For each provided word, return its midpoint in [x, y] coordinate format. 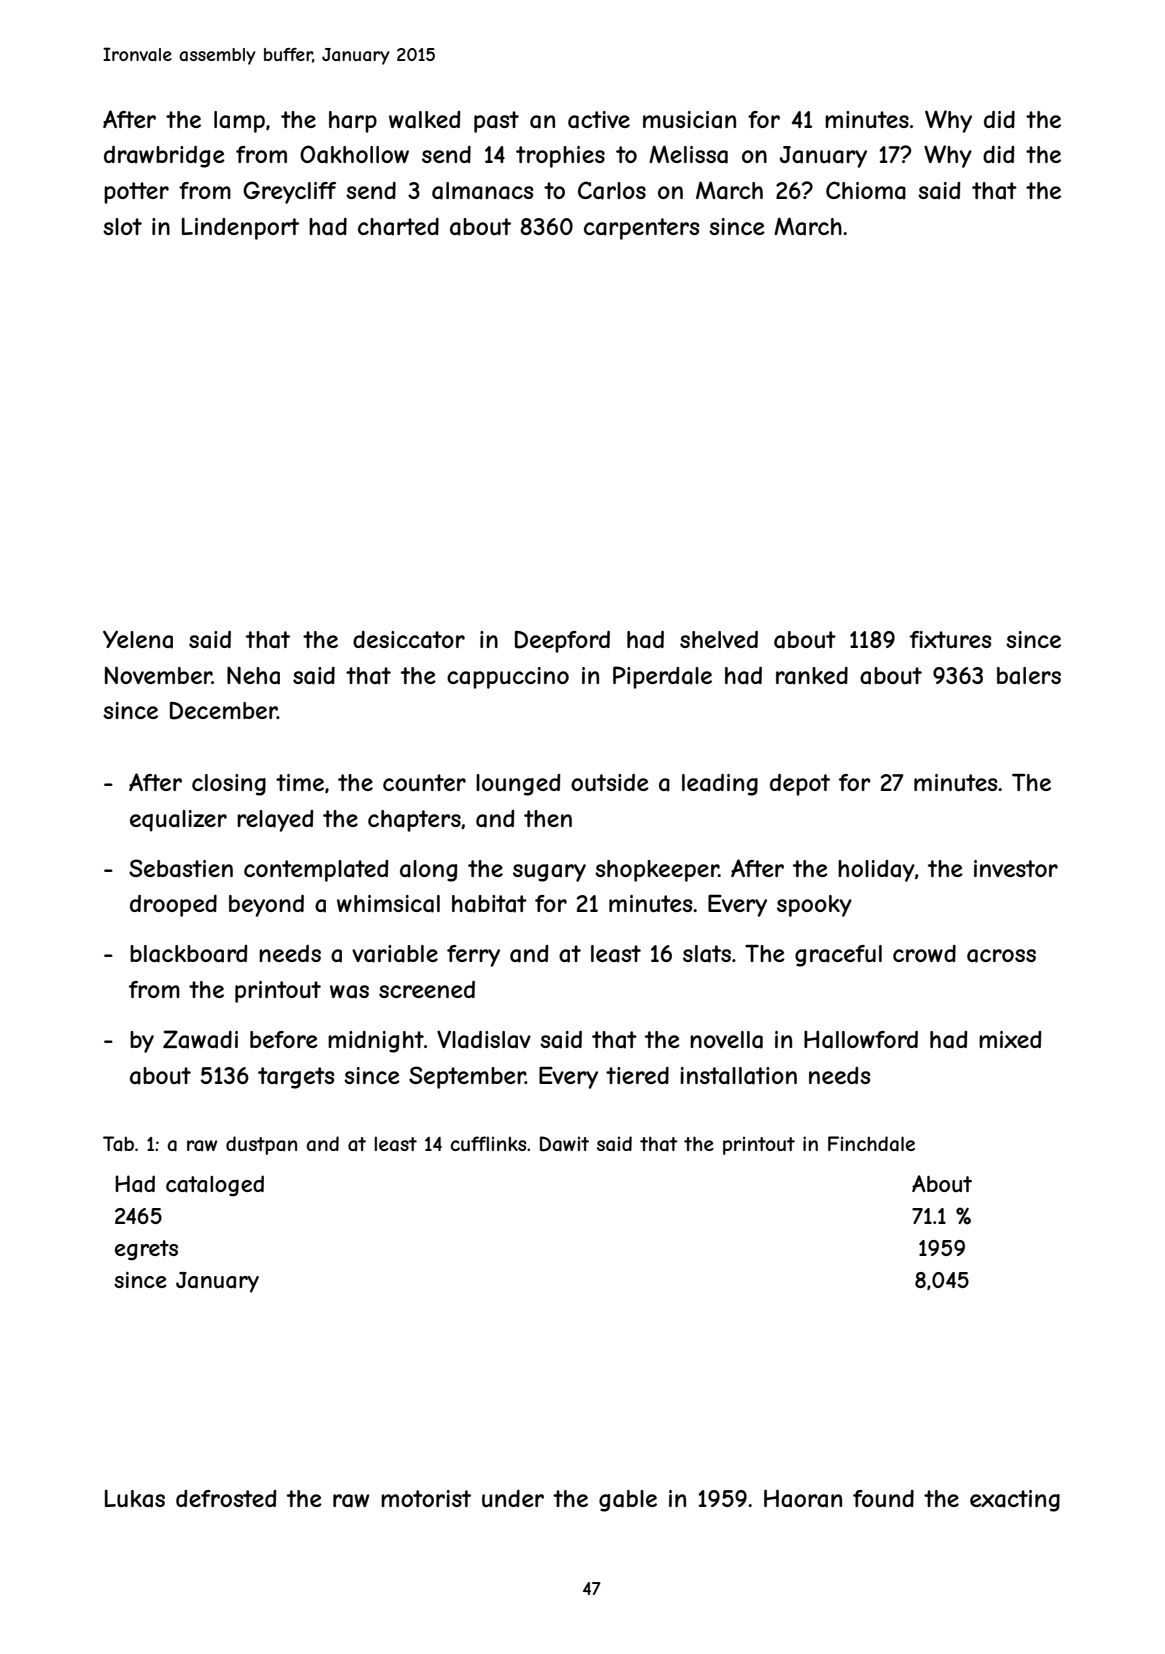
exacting [1015, 1501]
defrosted [226, 1498]
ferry [473, 956]
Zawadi [200, 1039]
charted [398, 227]
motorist [426, 1498]
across [1001, 956]
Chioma [866, 190]
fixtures [950, 639]
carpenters [641, 229]
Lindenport [240, 228]
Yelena [138, 639]
